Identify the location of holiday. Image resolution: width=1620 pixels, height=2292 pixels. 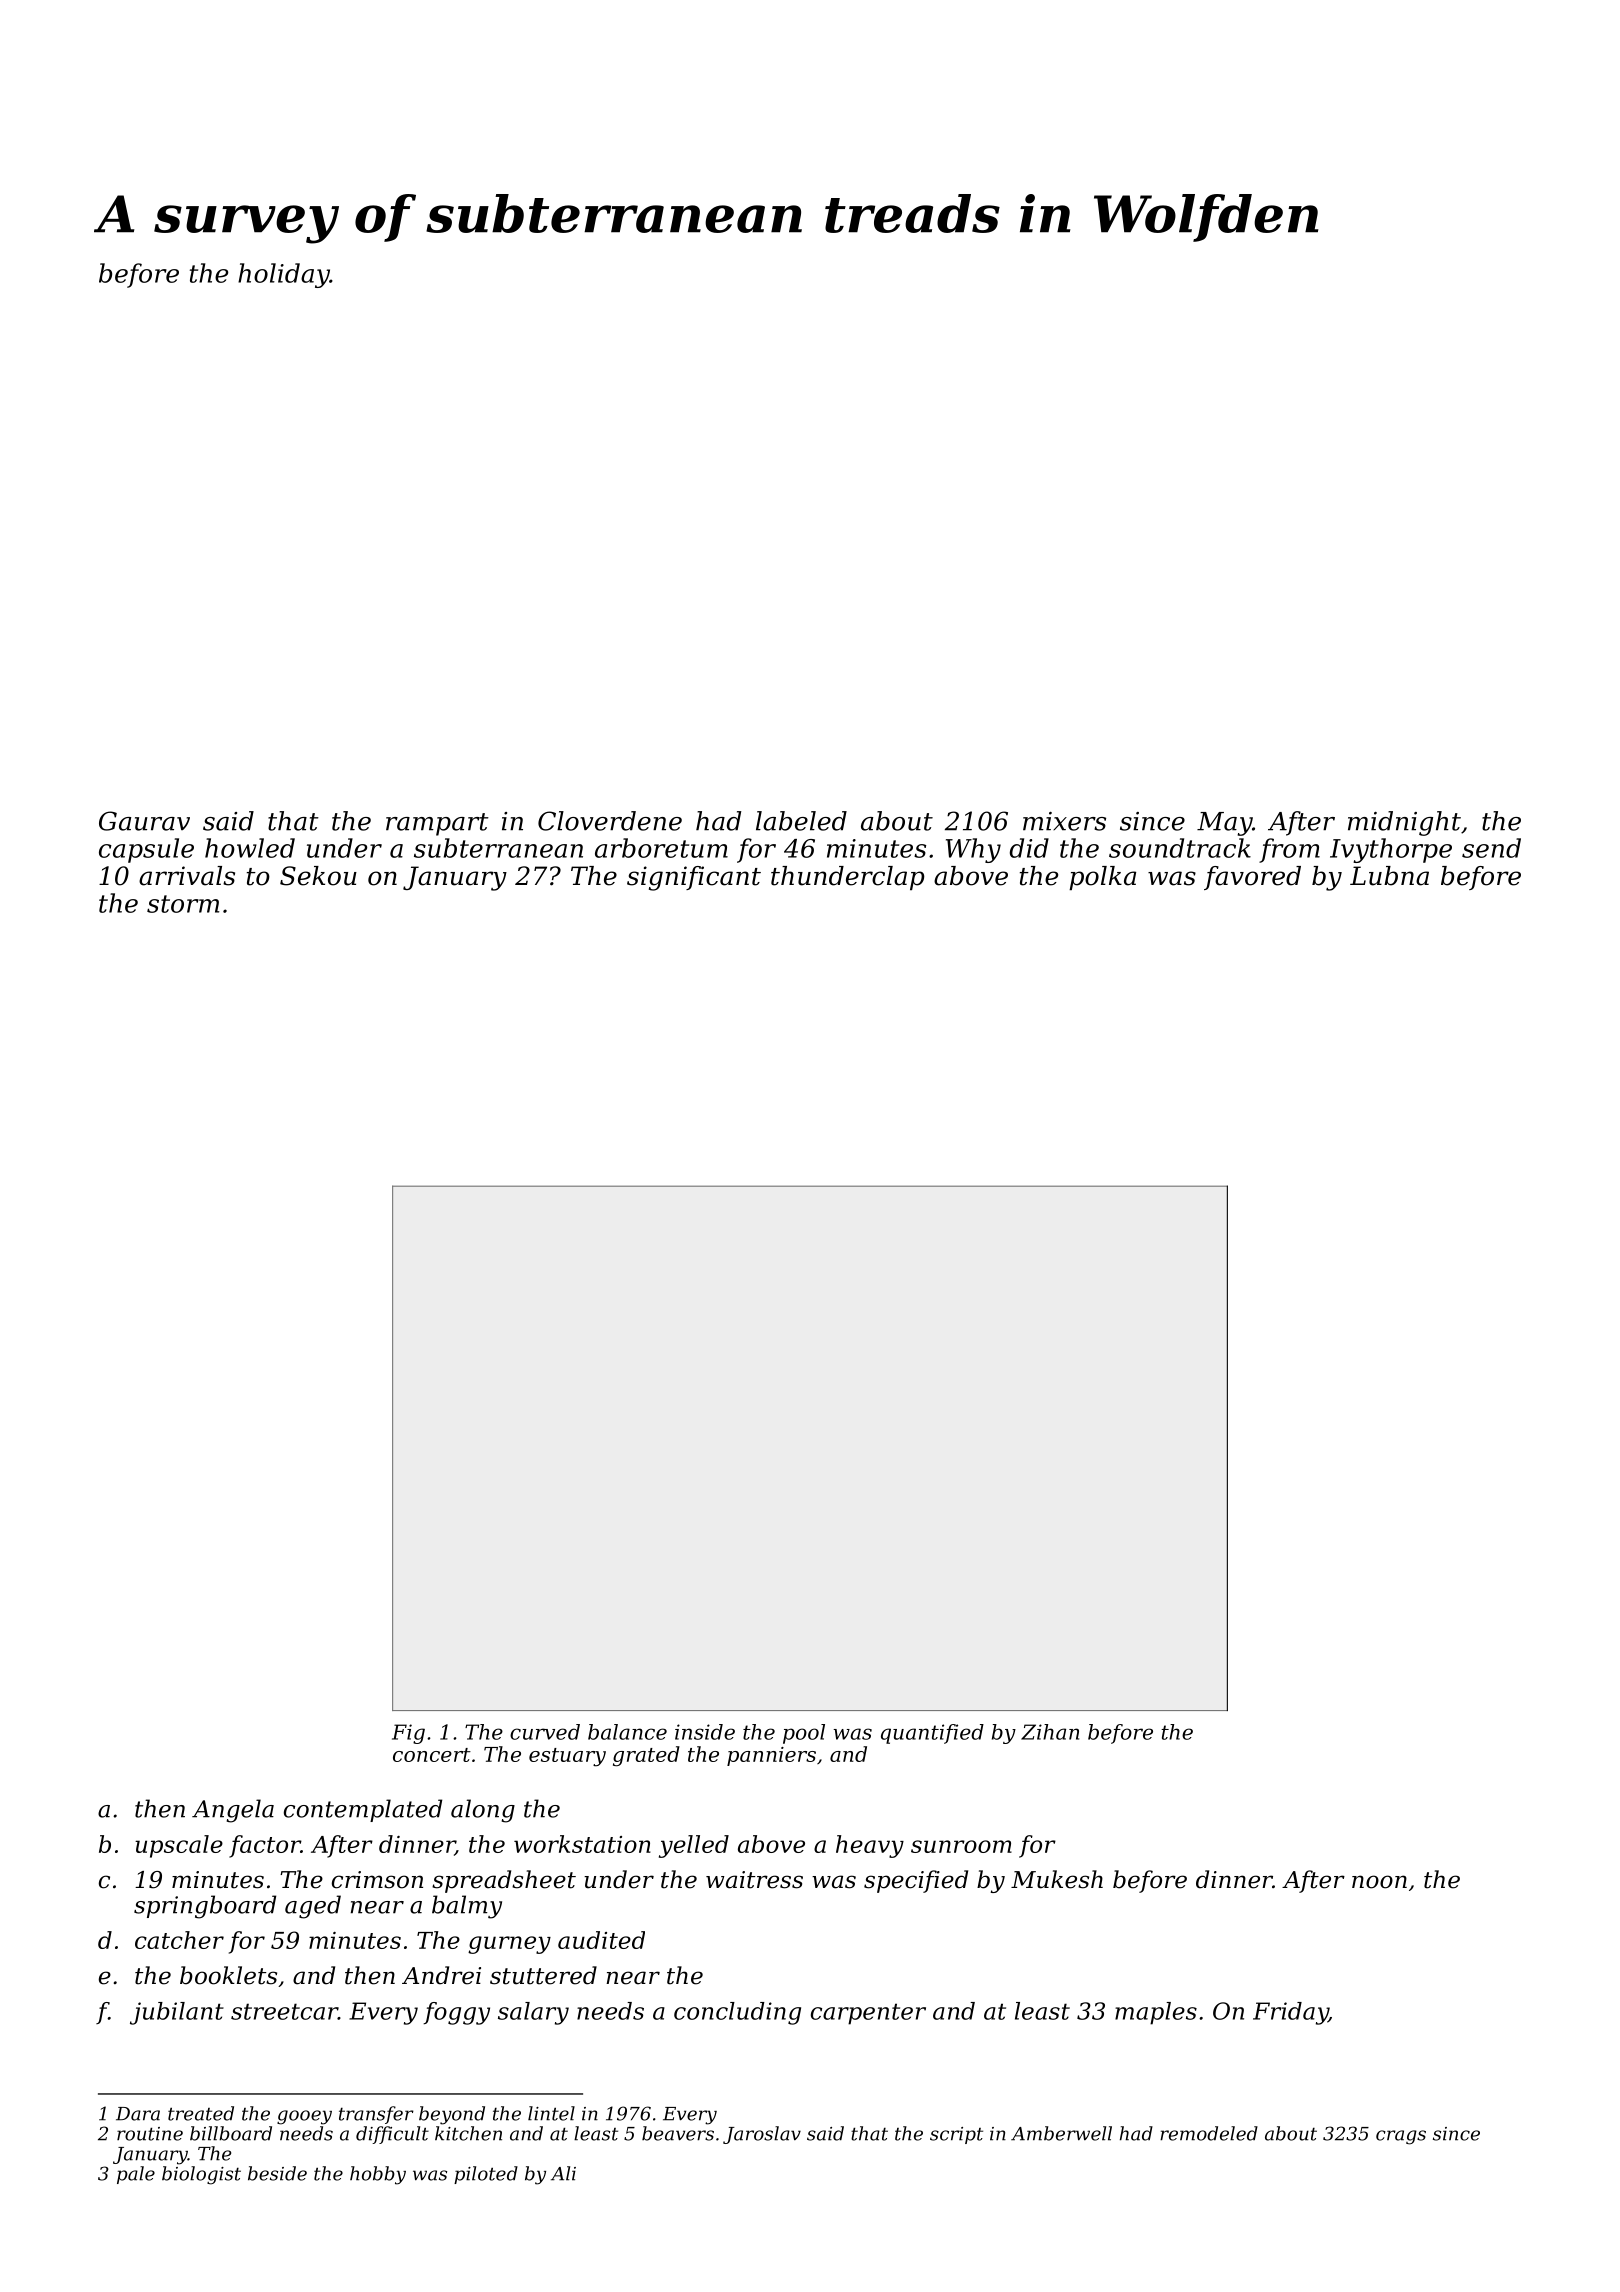
(284, 275).
